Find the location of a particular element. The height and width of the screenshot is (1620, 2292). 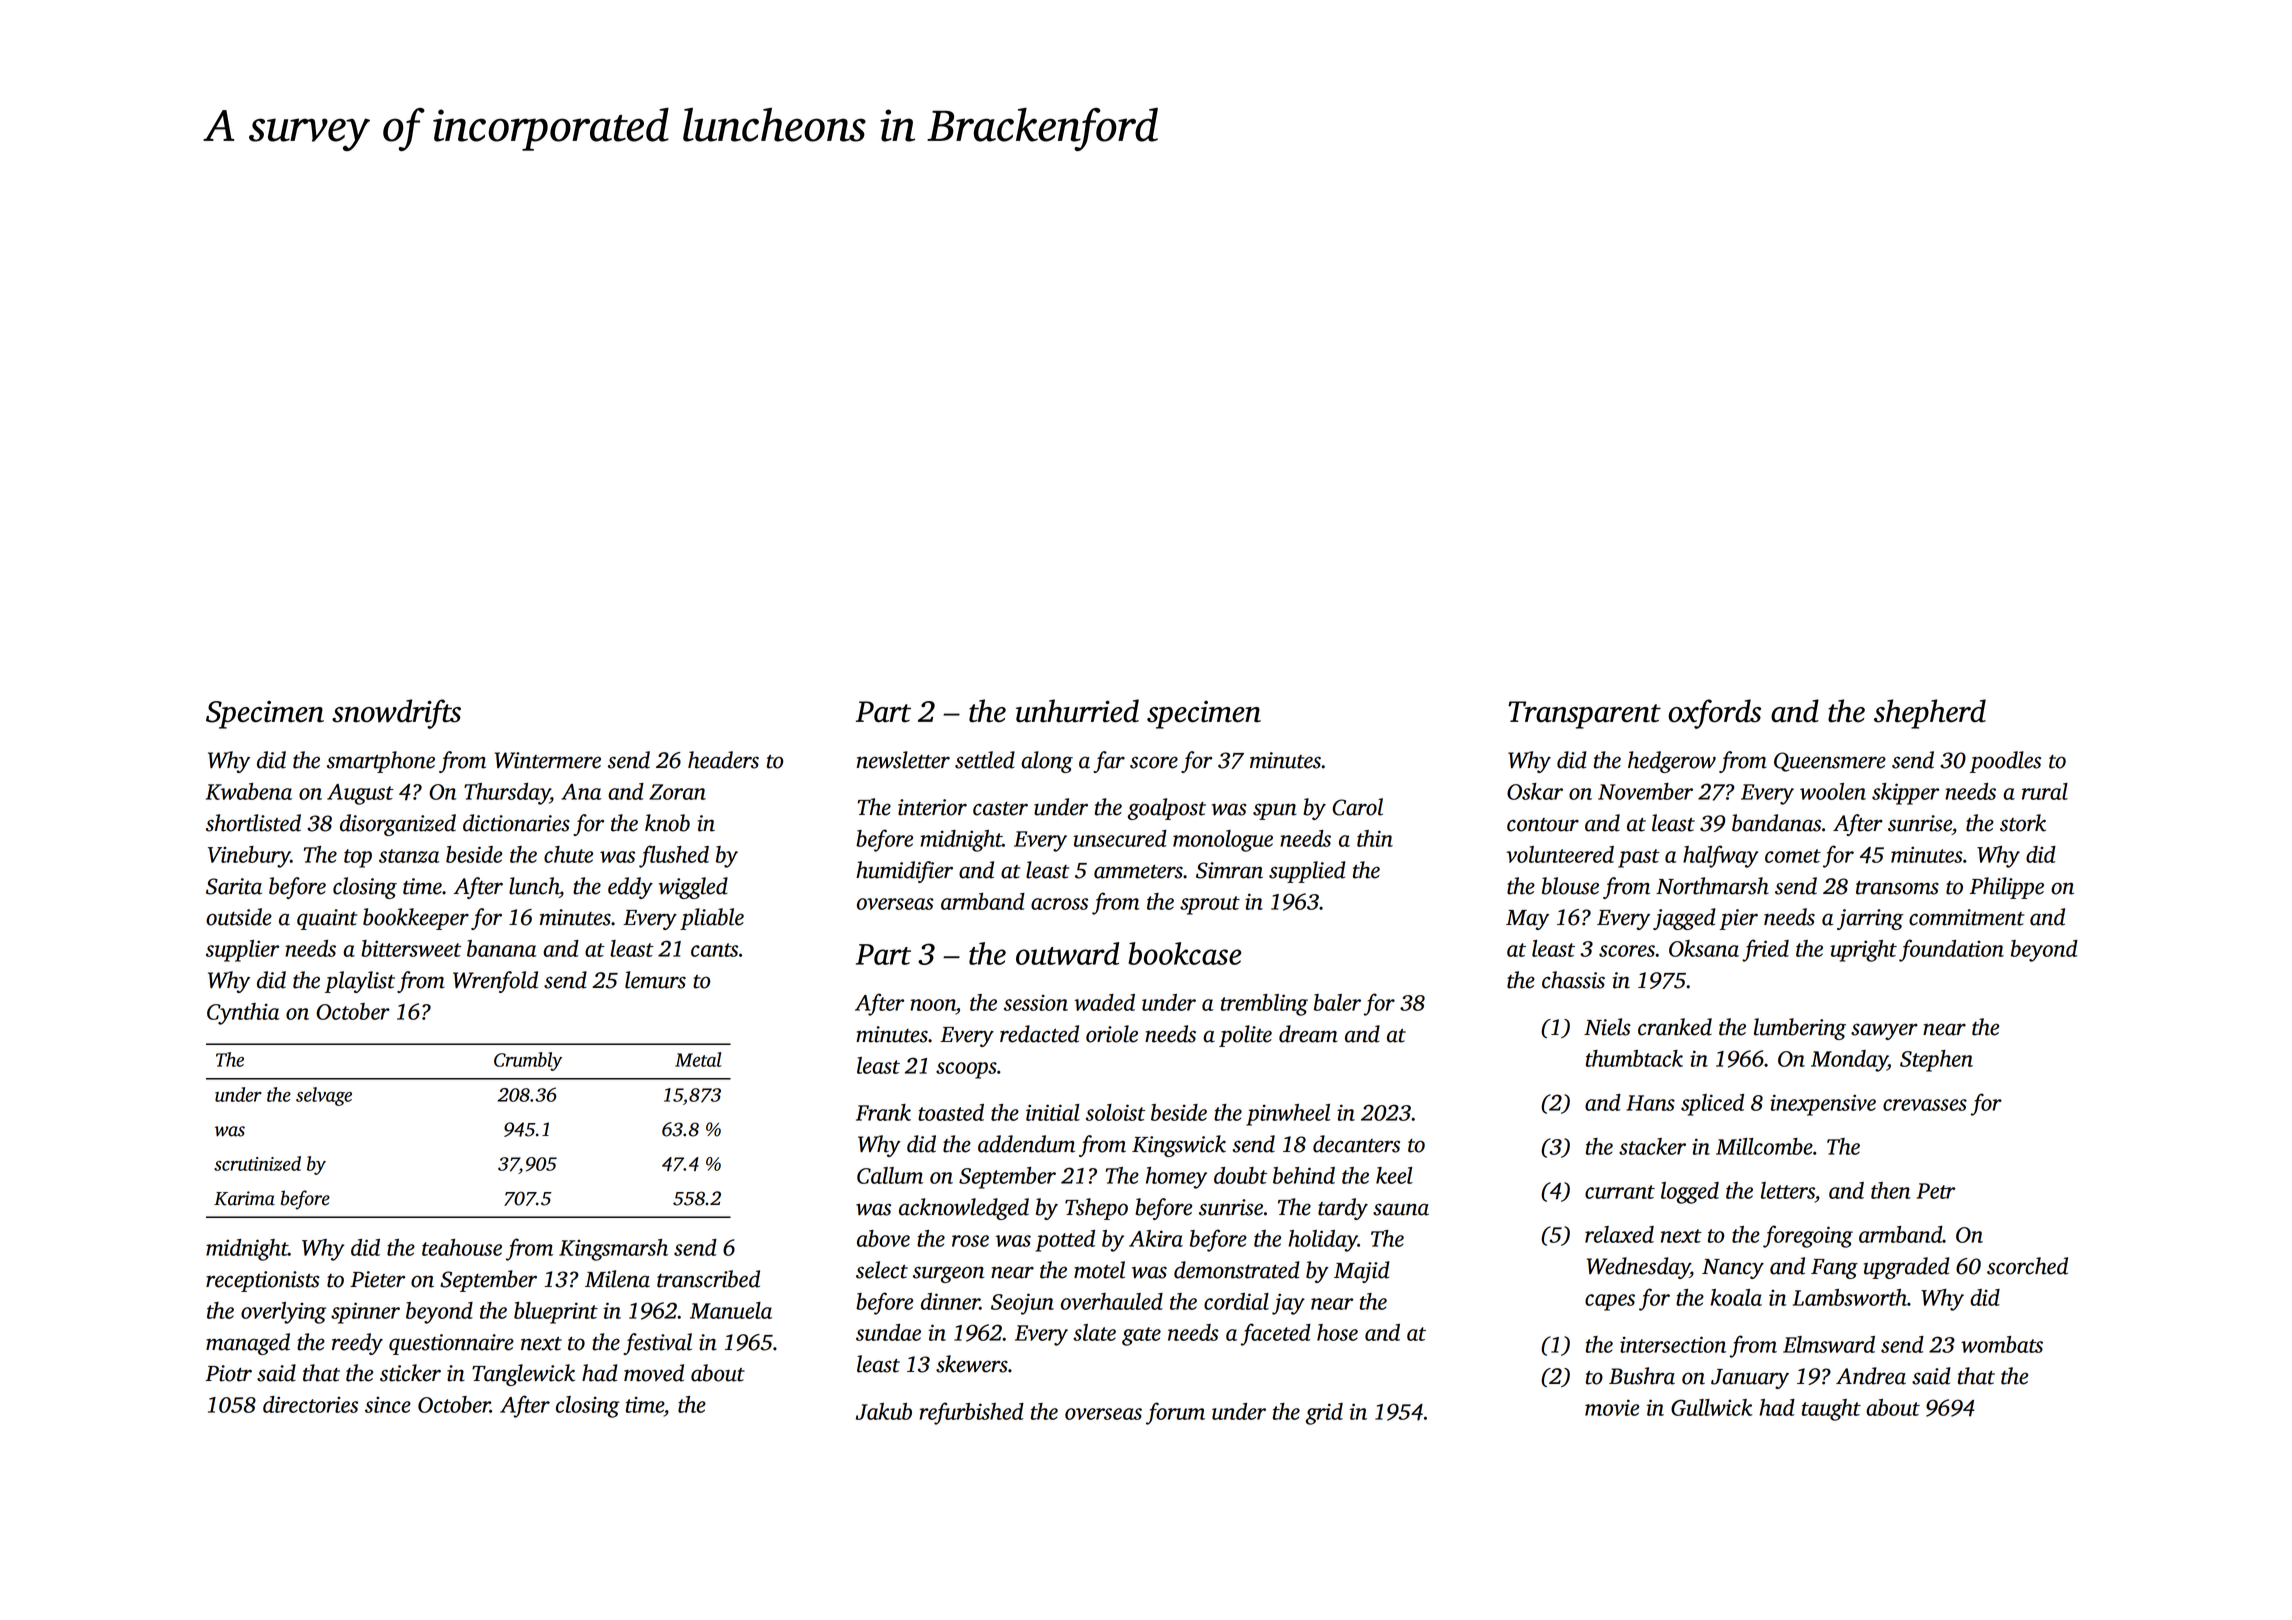

selvage is located at coordinates (324, 1096).
